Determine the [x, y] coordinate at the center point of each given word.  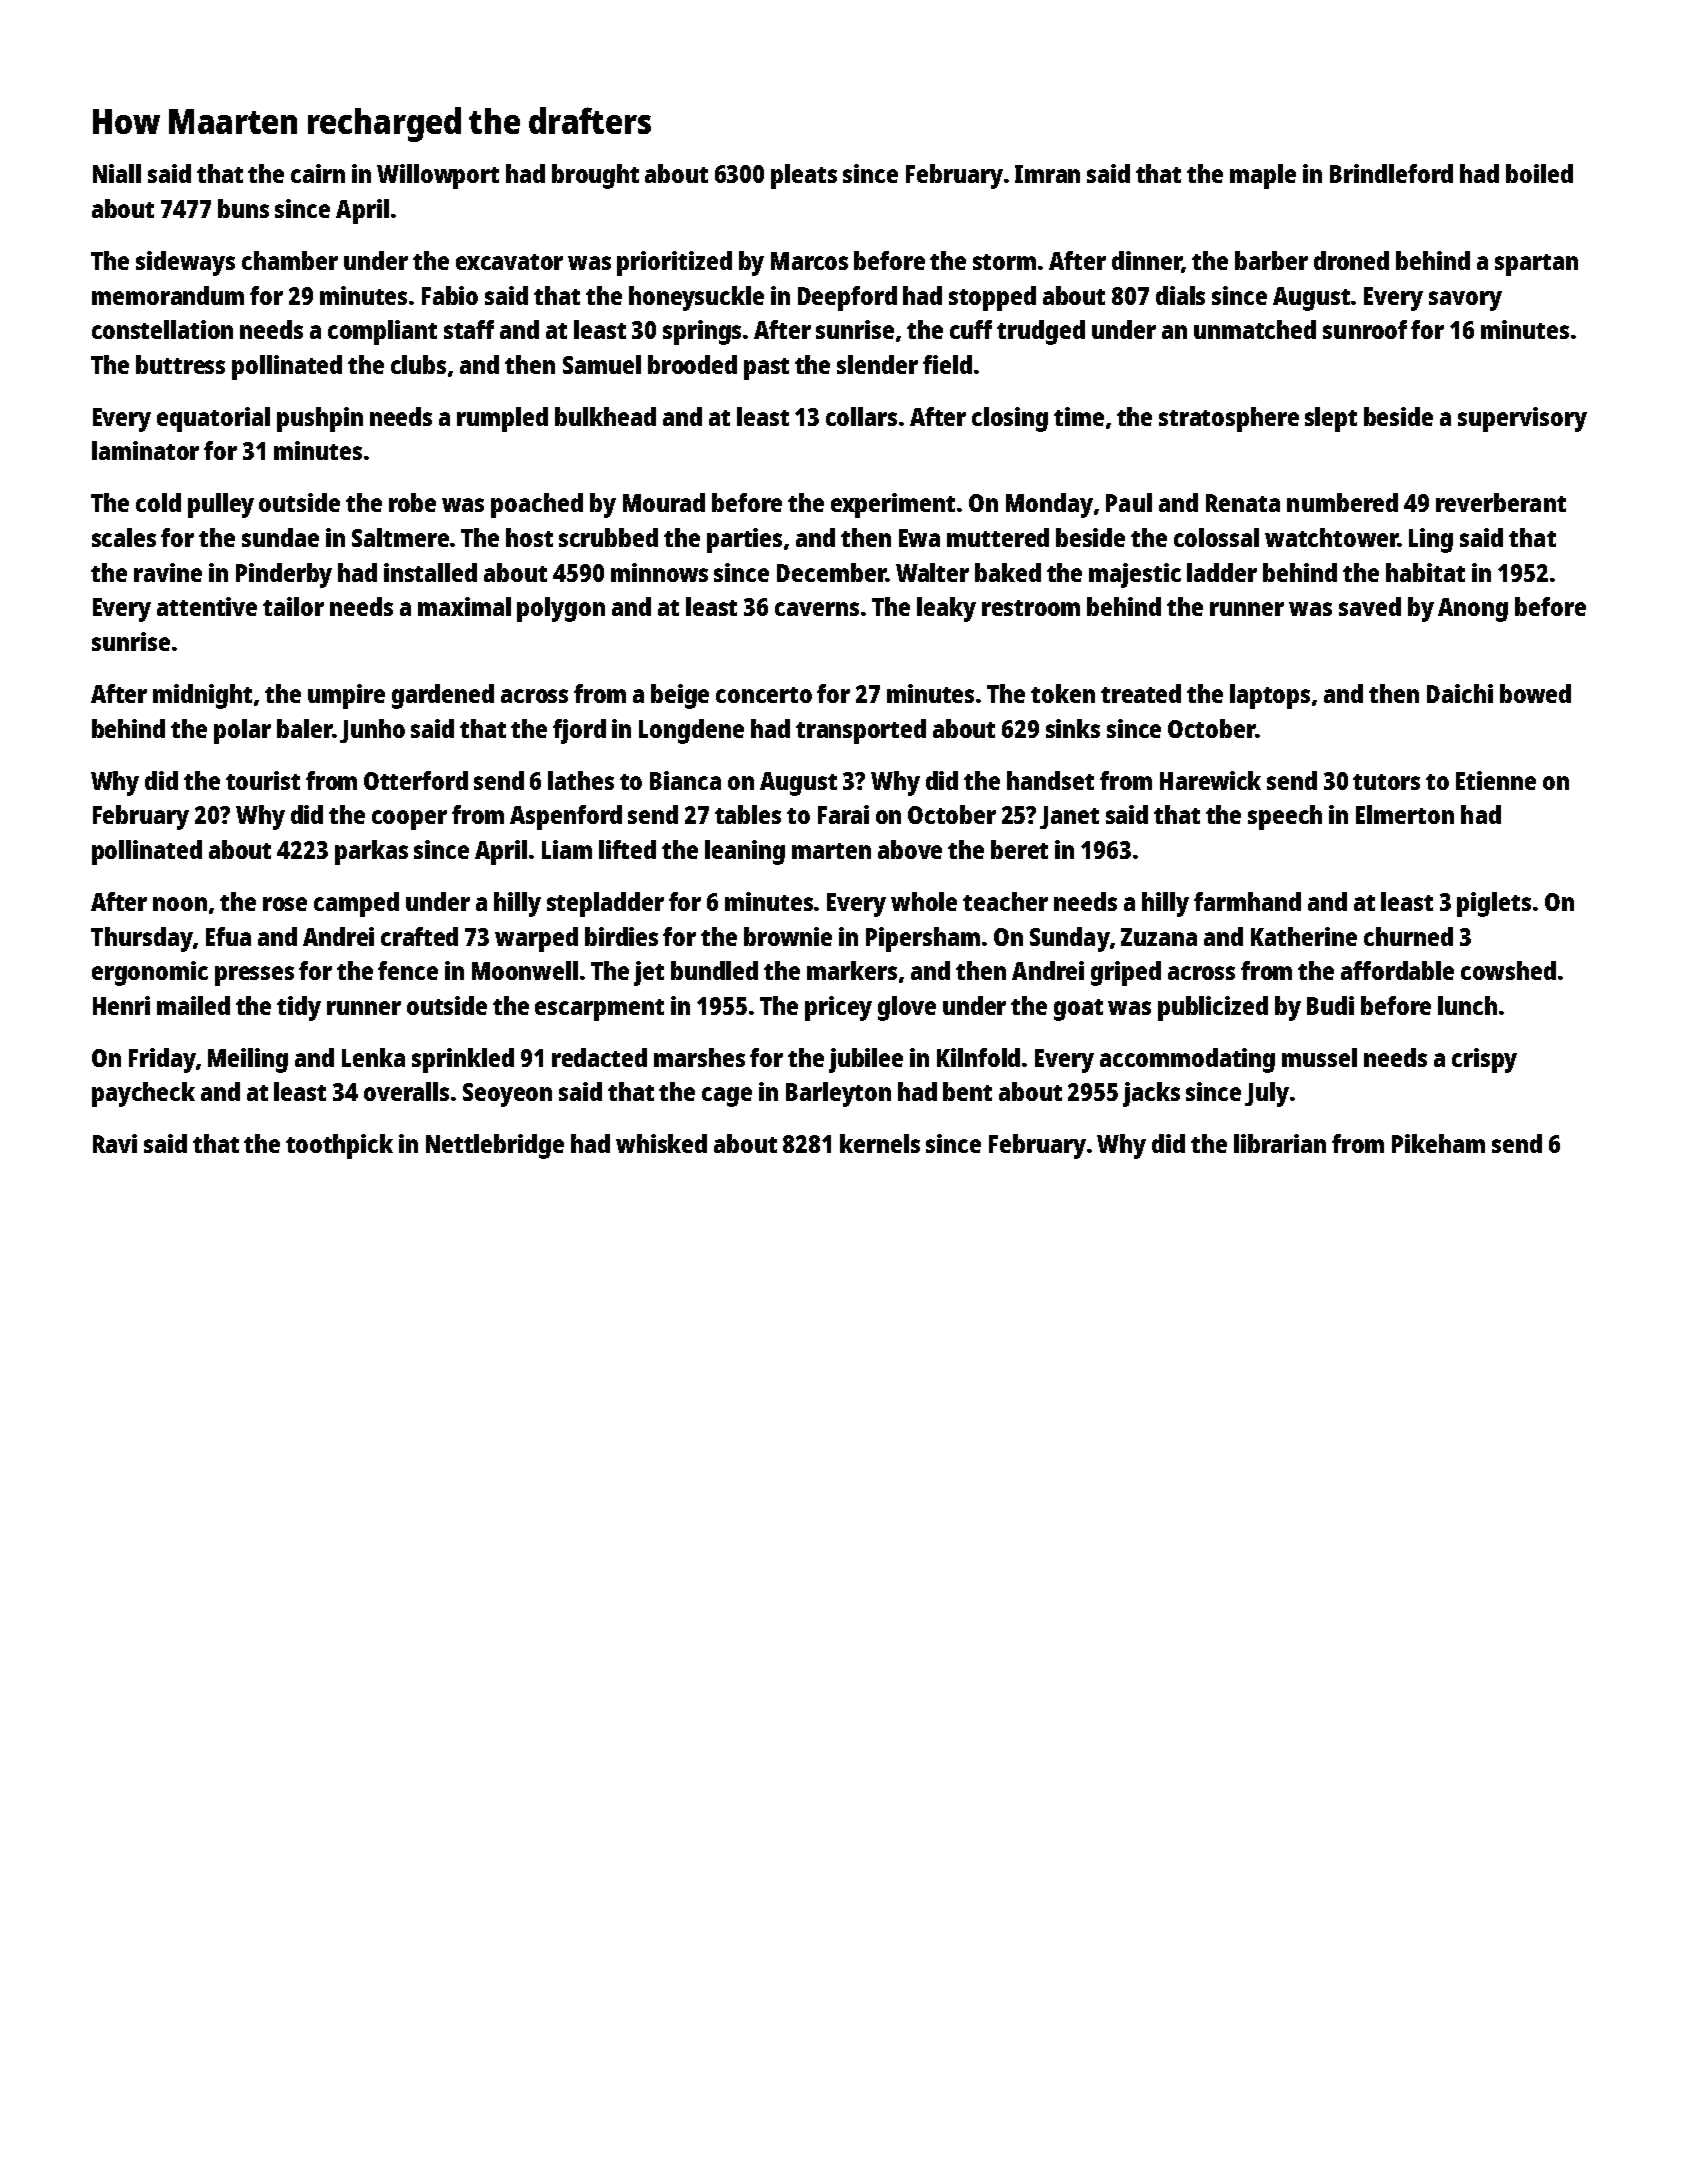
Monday [1049, 505]
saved [1370, 606]
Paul [1129, 502]
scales [124, 537]
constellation [162, 329]
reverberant [1501, 502]
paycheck [143, 1094]
